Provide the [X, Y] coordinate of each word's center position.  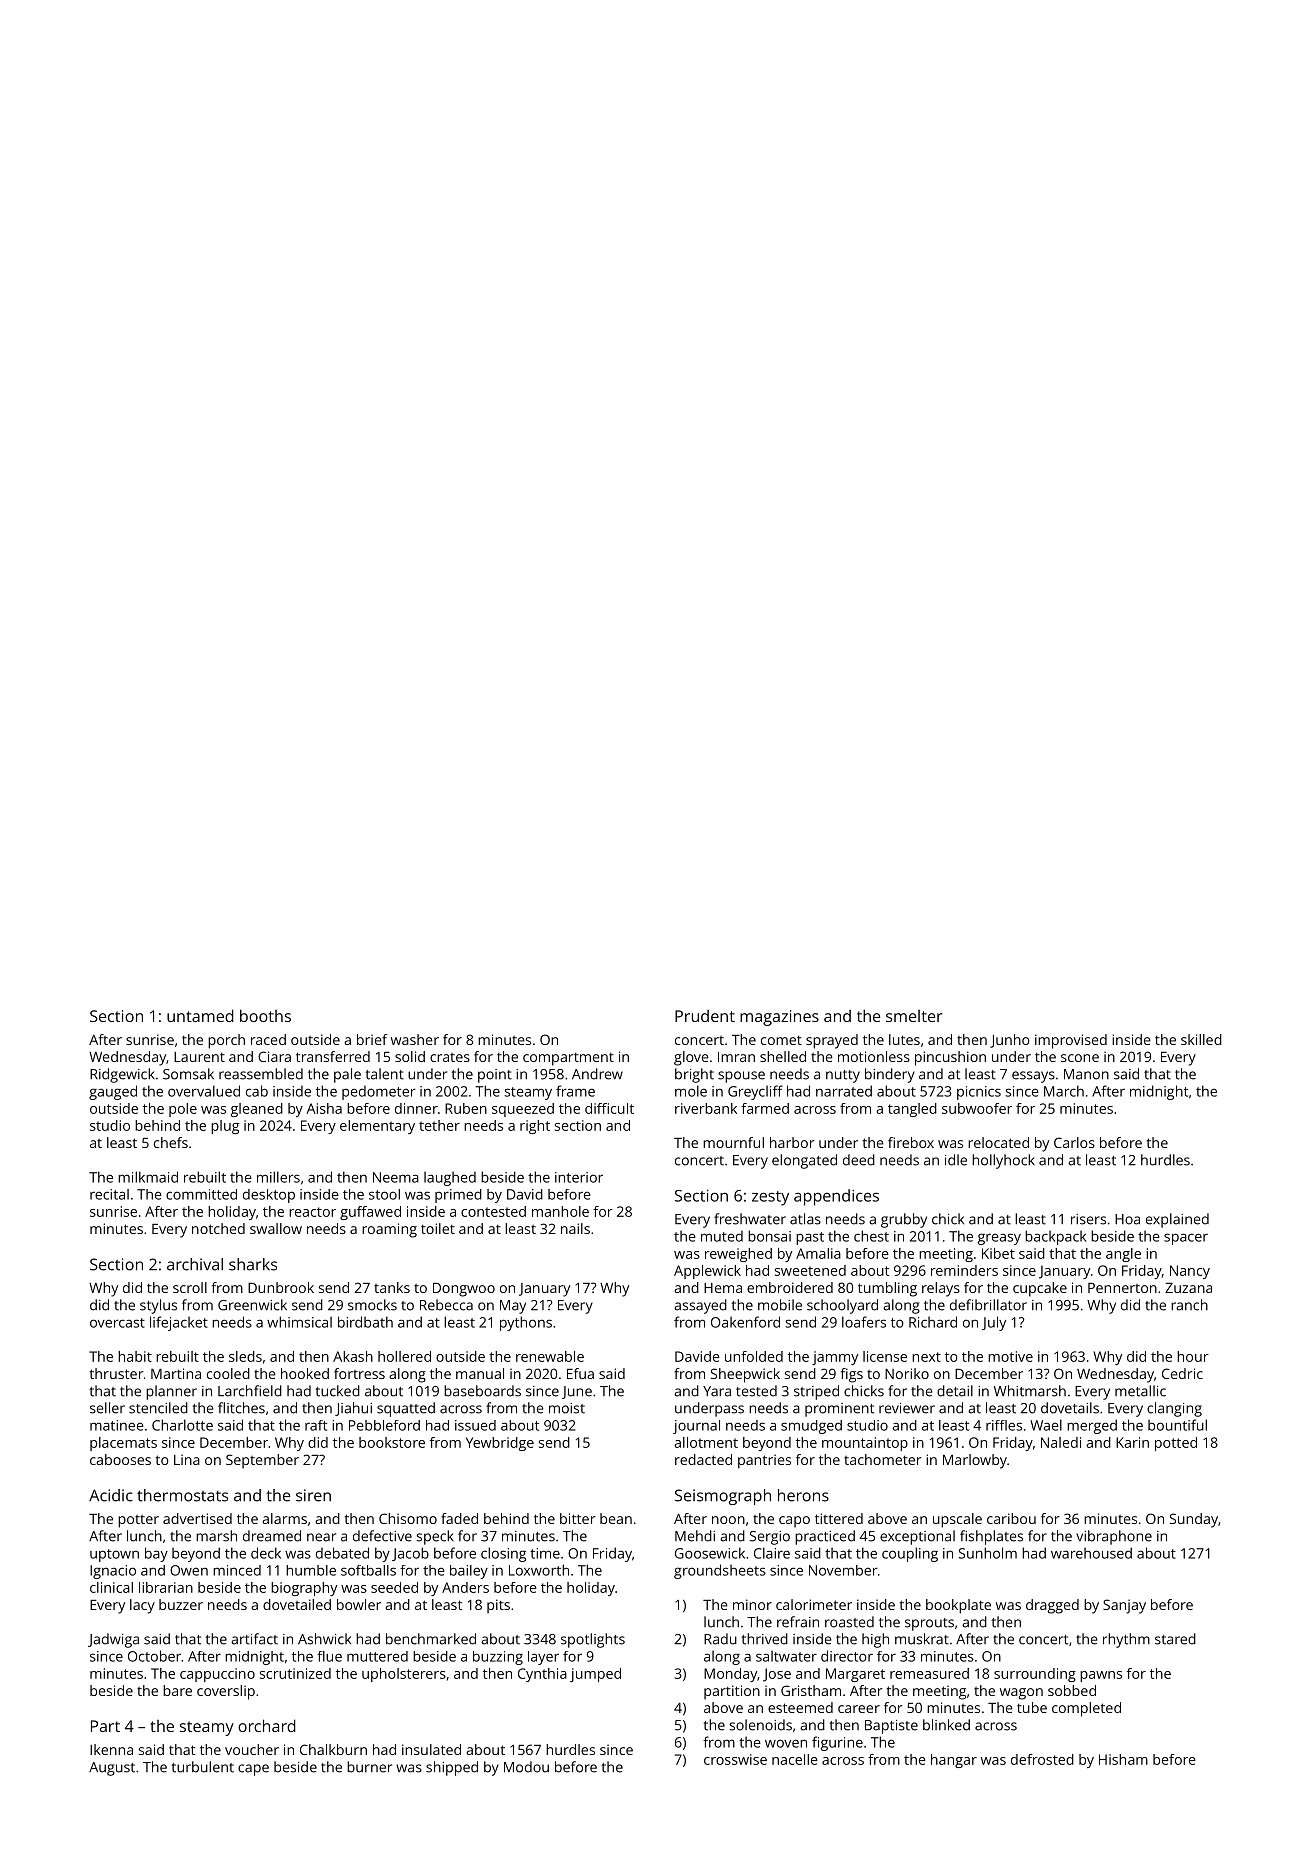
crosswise [735, 1759]
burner [369, 1767]
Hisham [1123, 1759]
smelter [914, 1016]
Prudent [705, 1016]
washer [415, 1039]
